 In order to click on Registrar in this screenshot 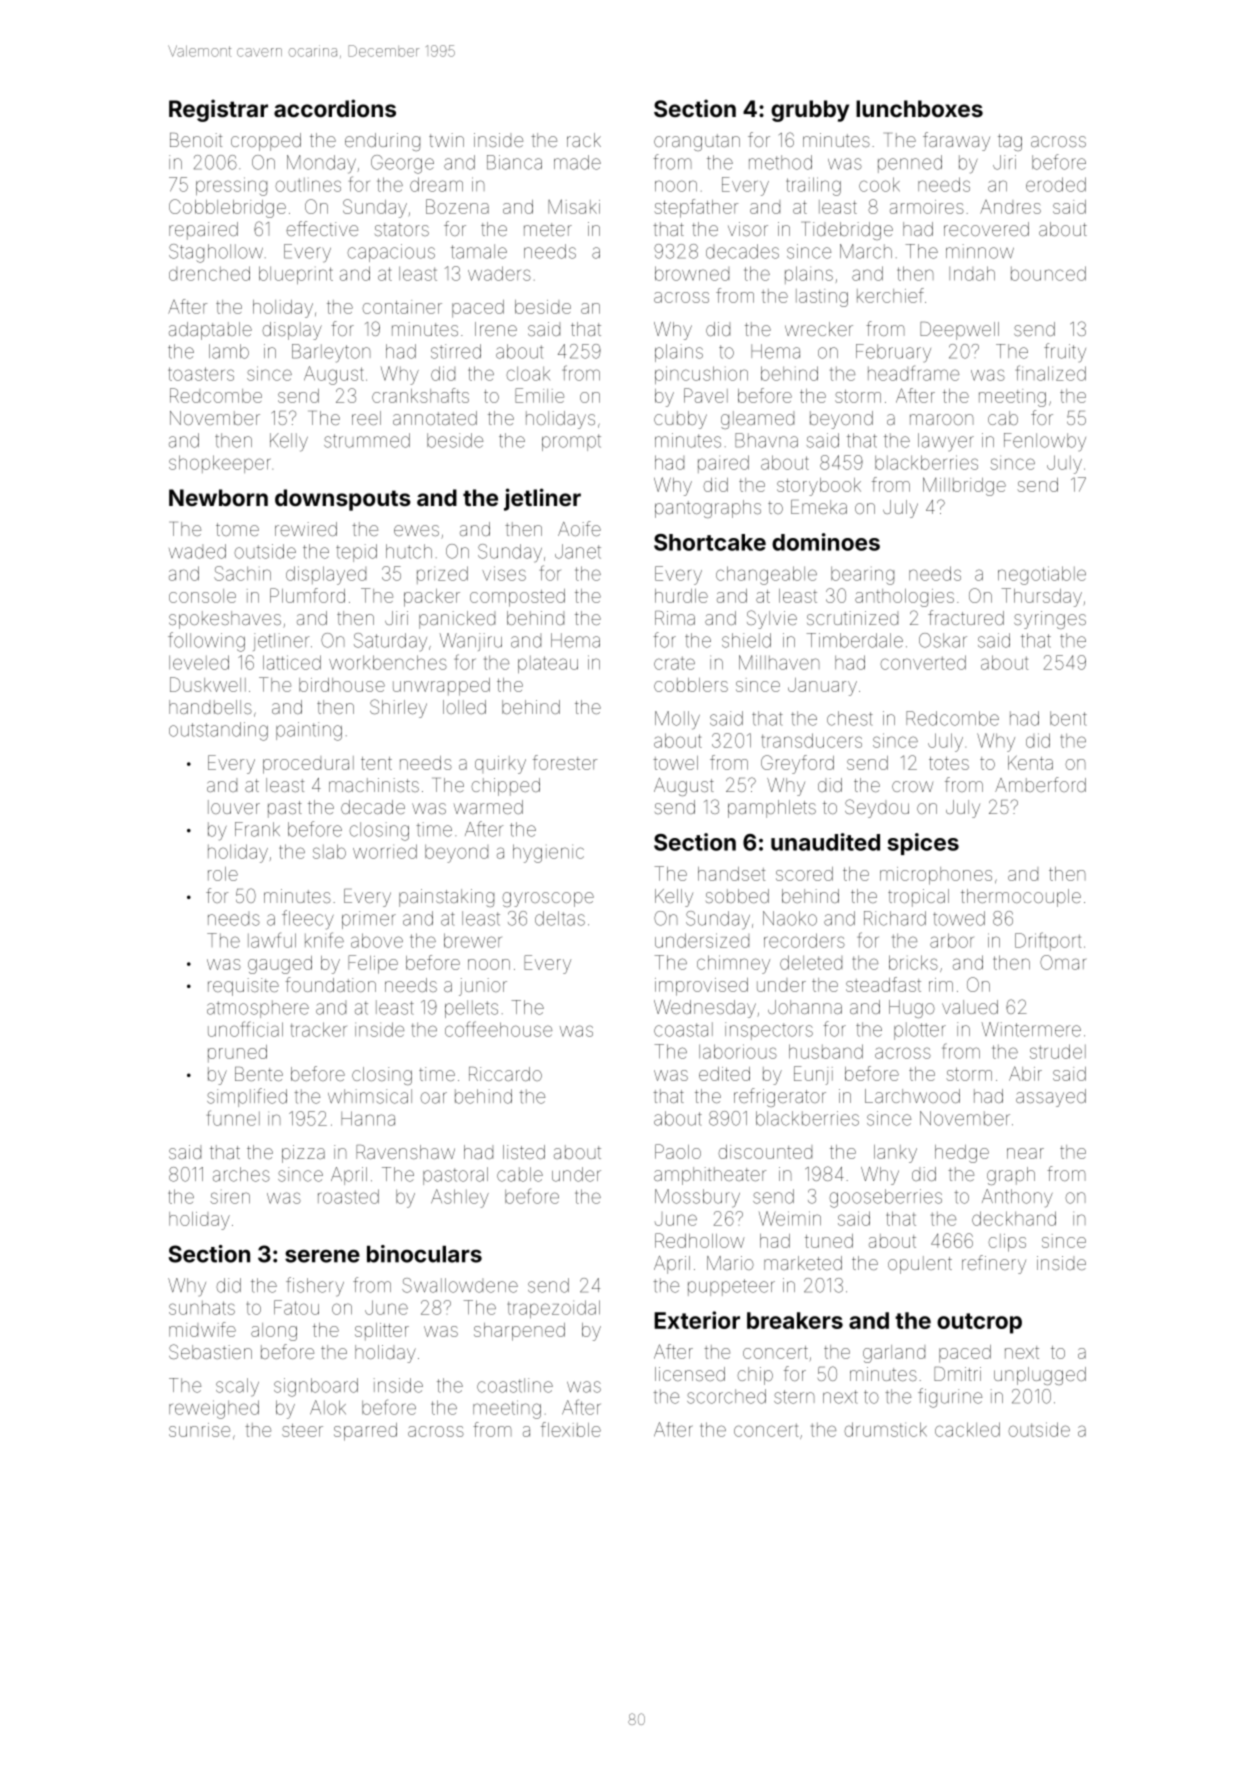, I will do `click(218, 110)`.
